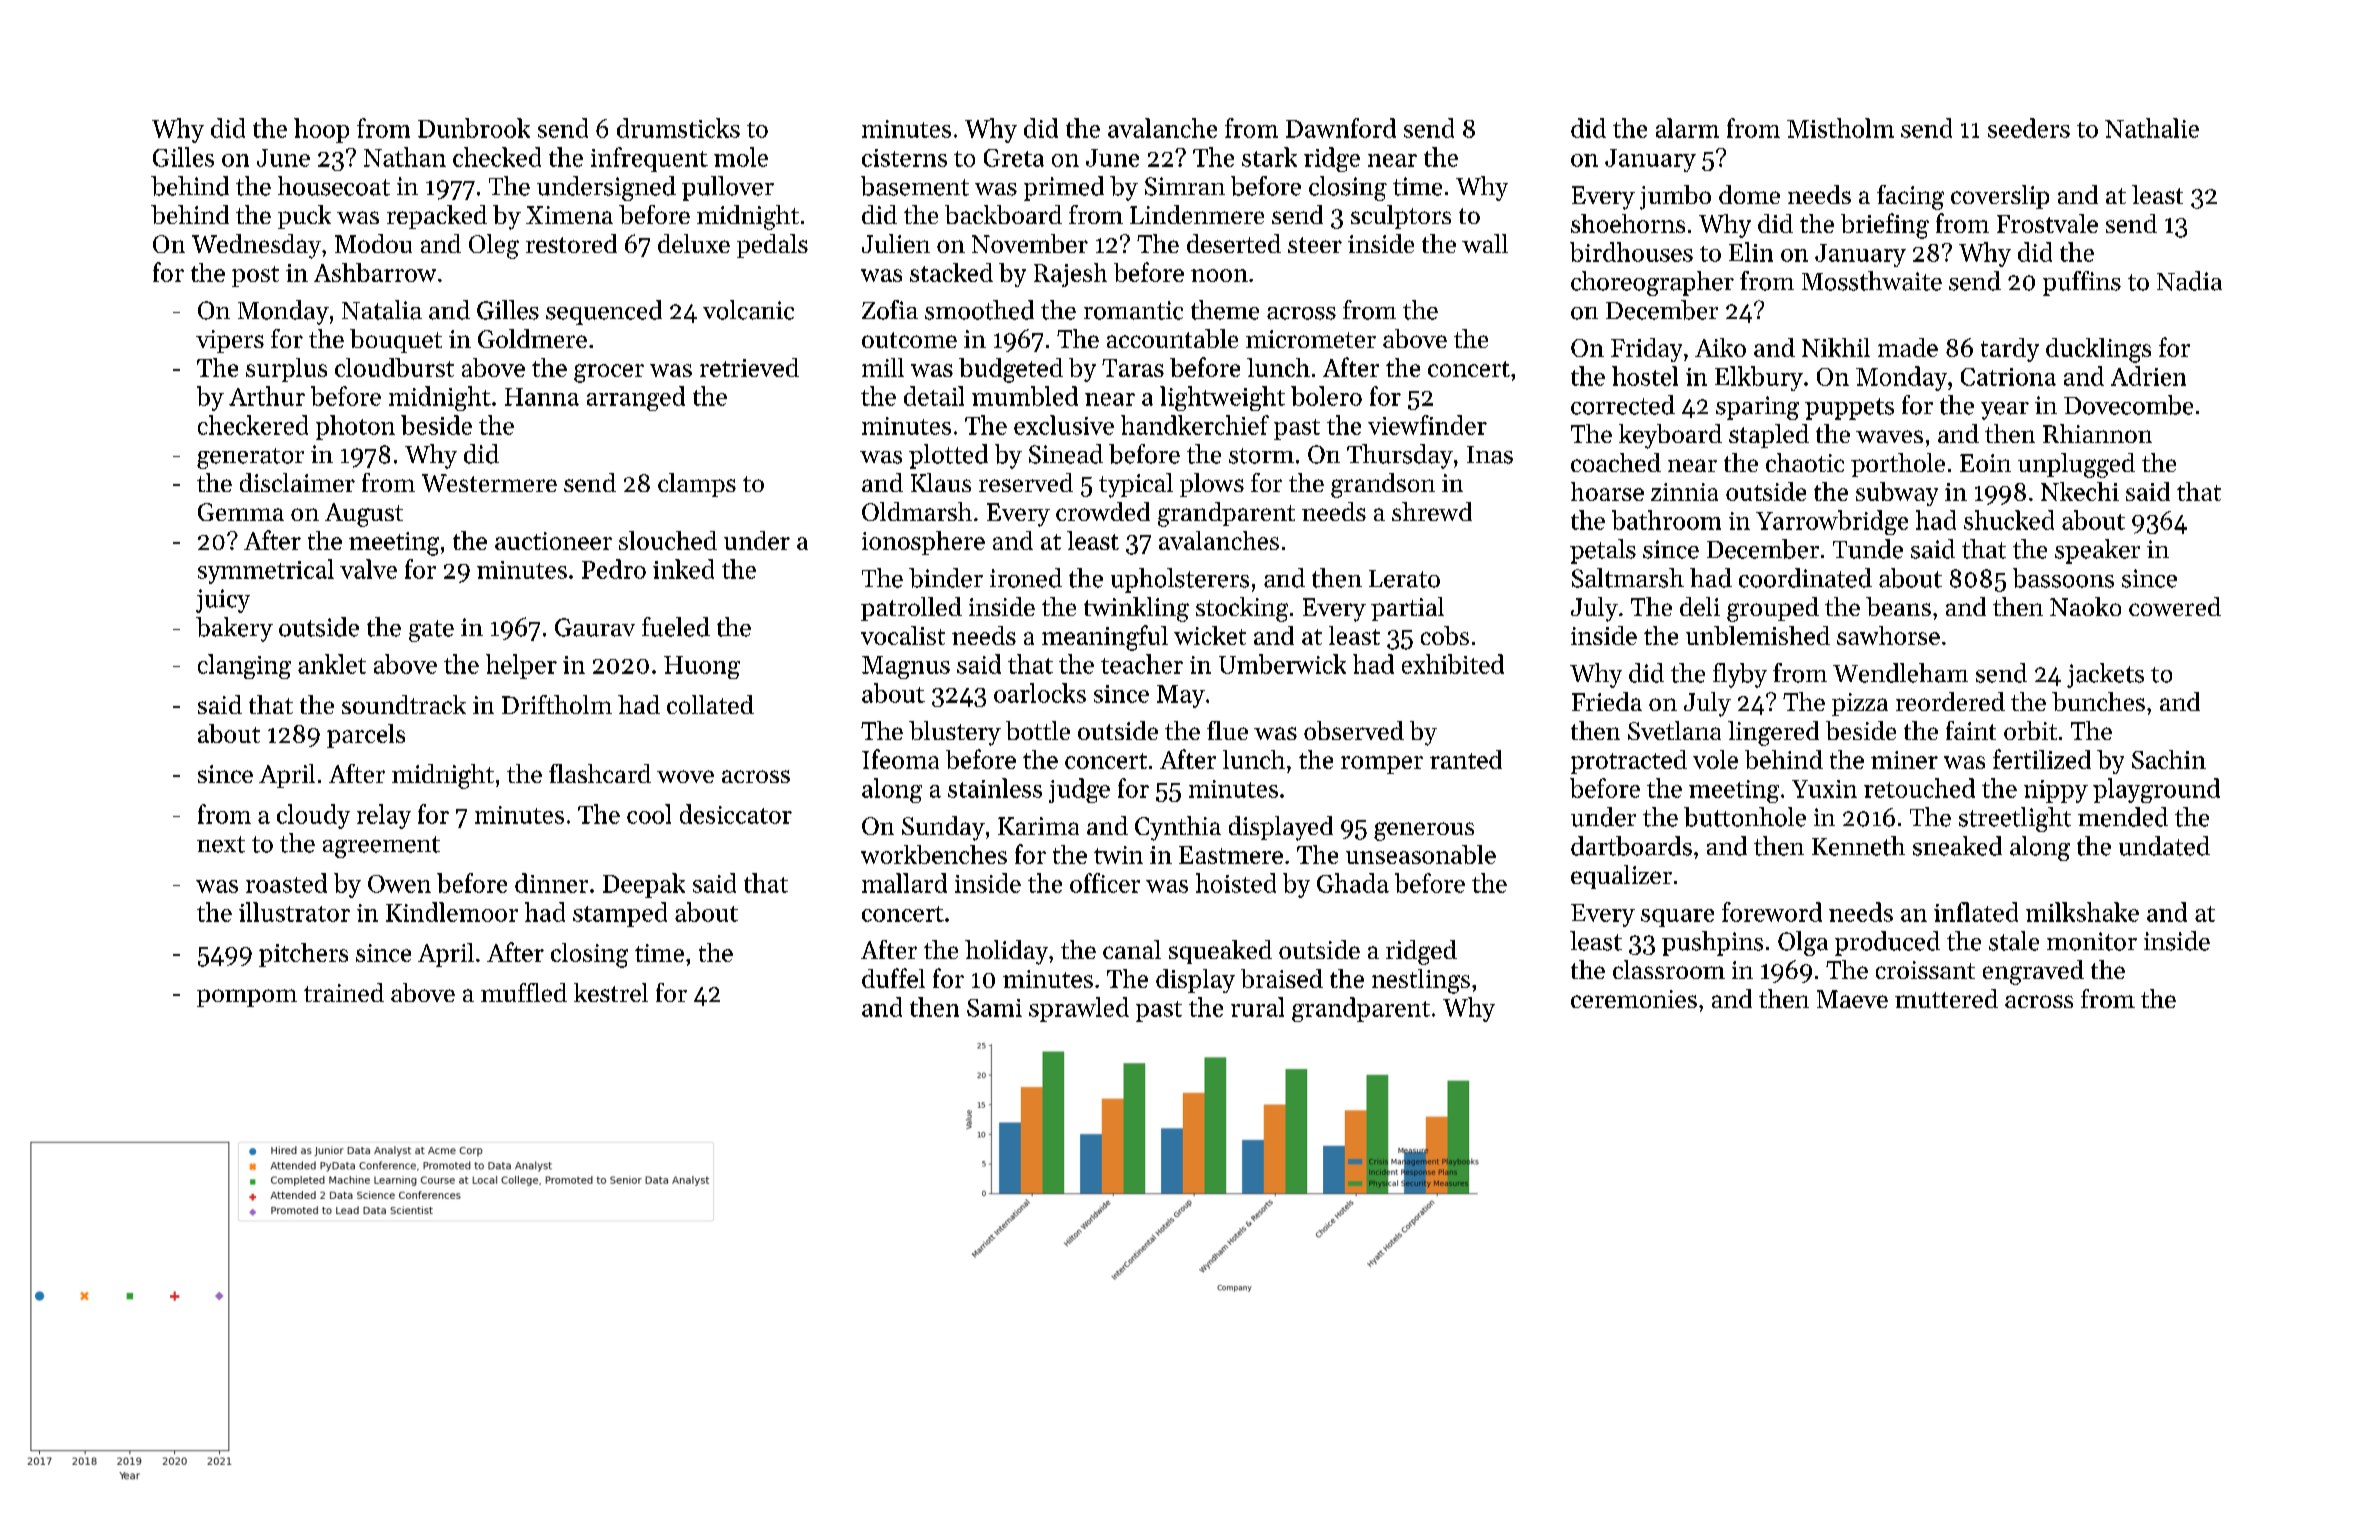 This image has width=2380, height=1540. Describe the element at coordinates (247, 998) in the image. I see `pompom` at that location.
